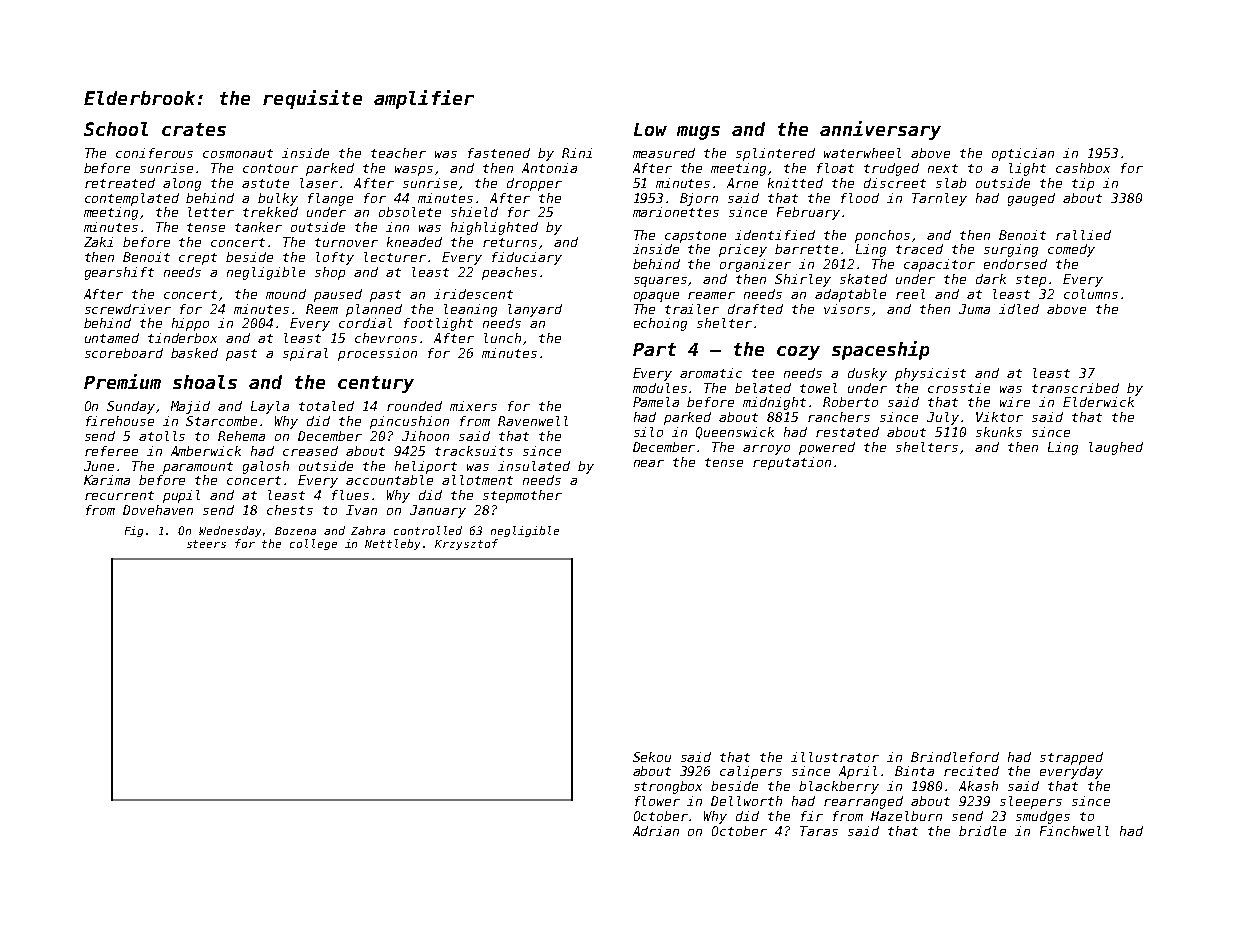 The image size is (1233, 952). I want to click on mugs, so click(698, 133).
